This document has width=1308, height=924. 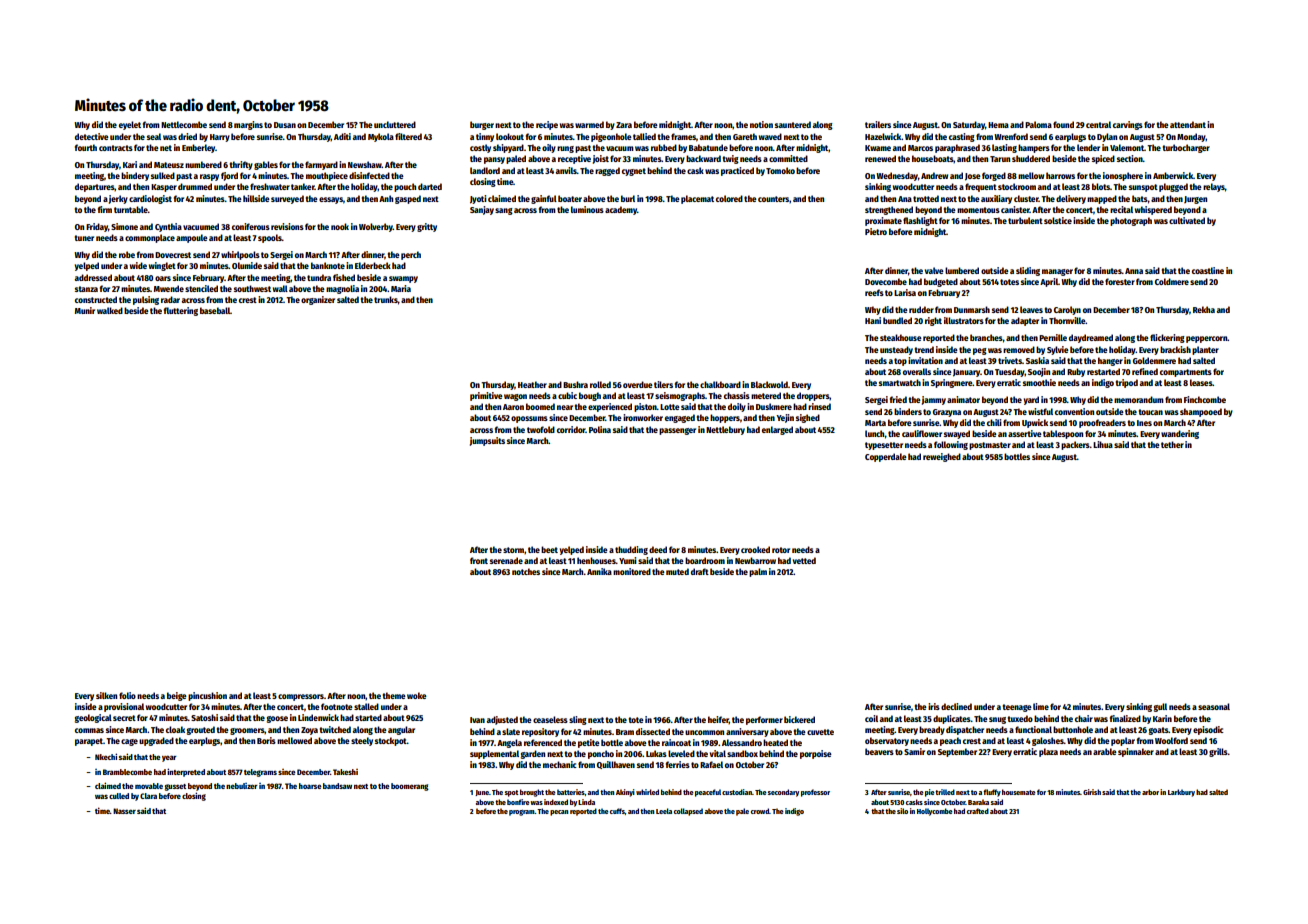 What do you see at coordinates (541, 429) in the document?
I see `twofold` at bounding box center [541, 429].
